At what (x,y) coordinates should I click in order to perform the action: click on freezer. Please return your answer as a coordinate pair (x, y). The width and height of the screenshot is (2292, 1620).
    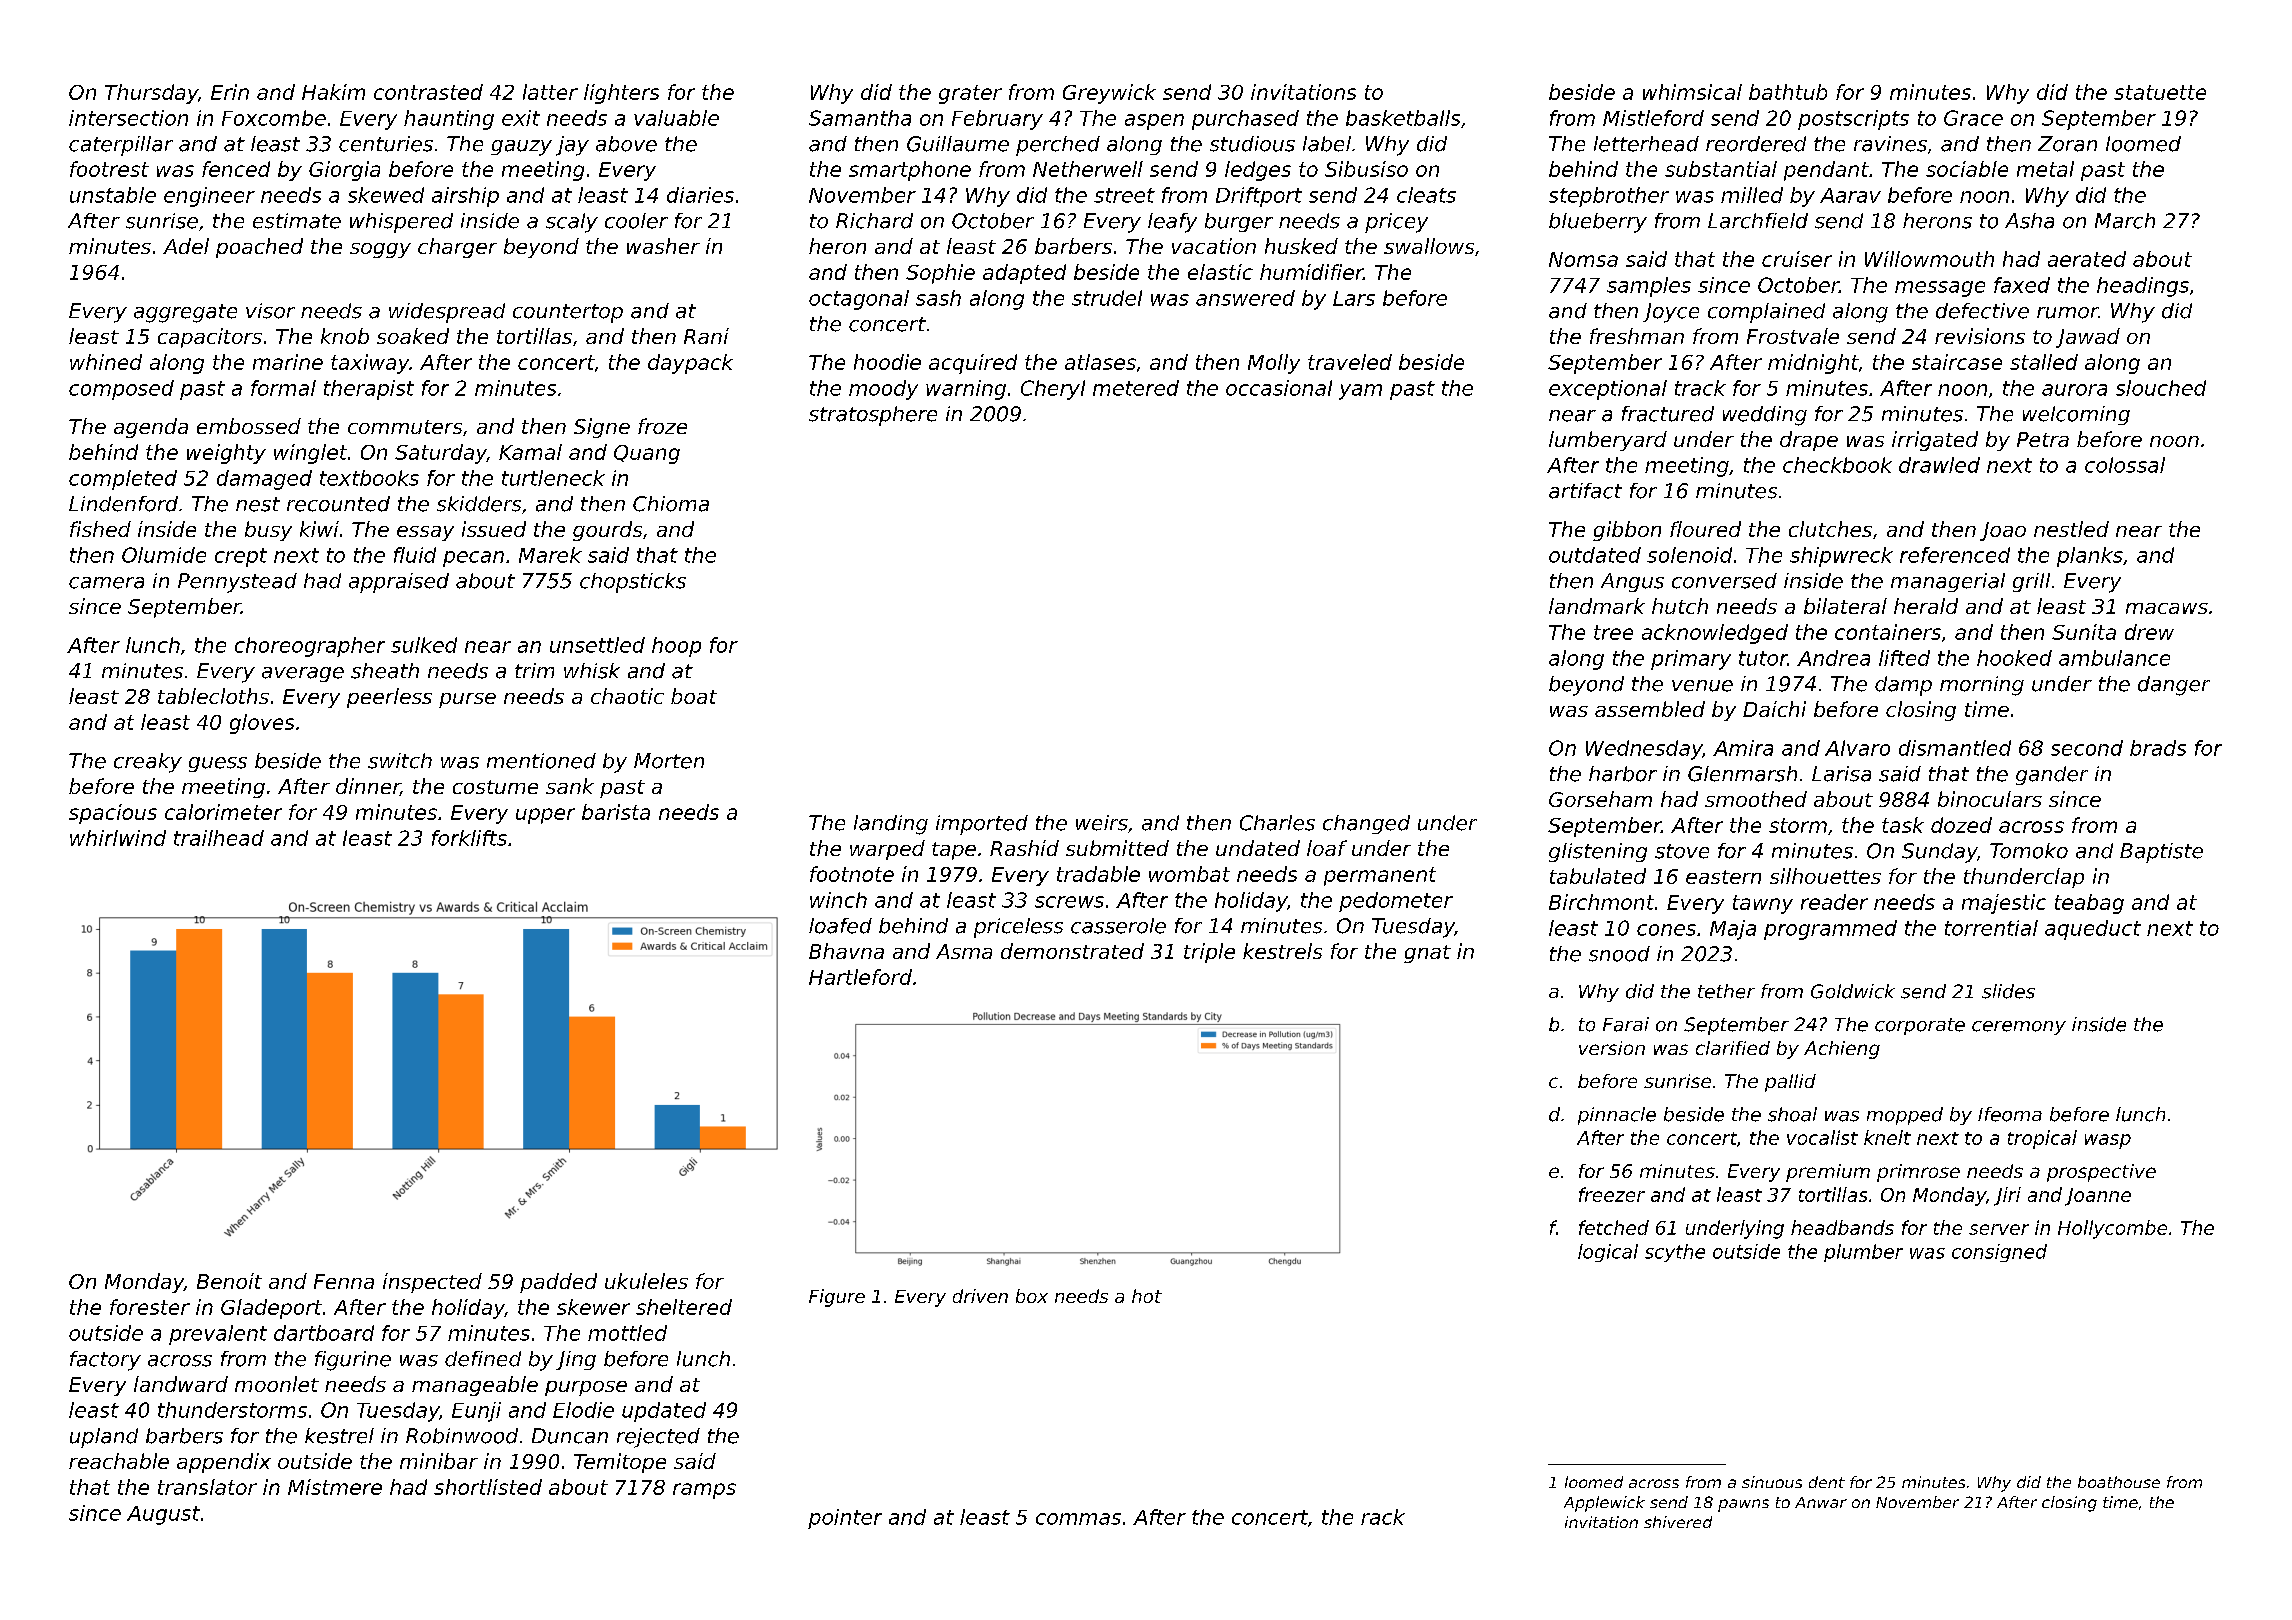
    Looking at the image, I should click on (1612, 1194).
